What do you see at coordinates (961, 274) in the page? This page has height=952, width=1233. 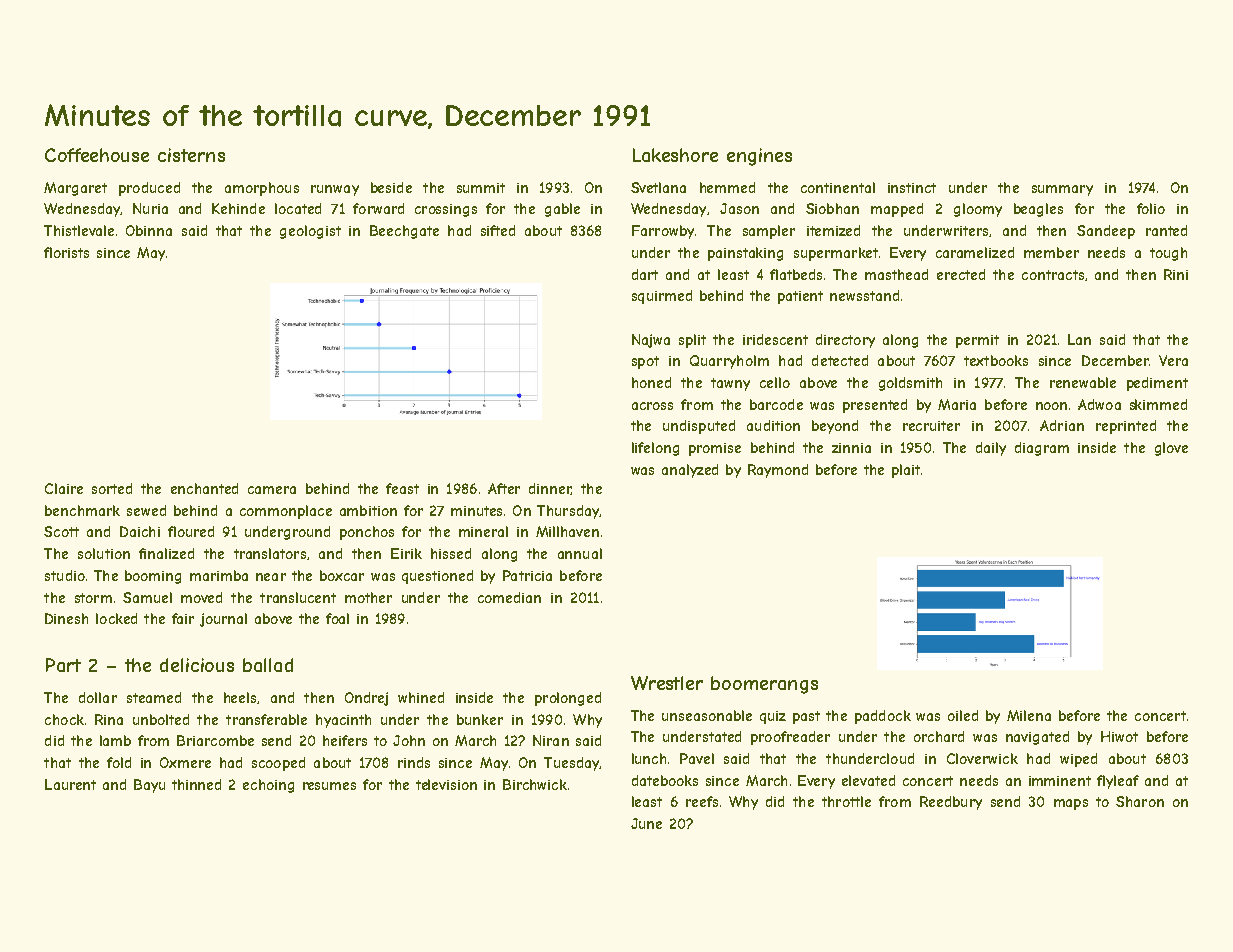 I see `erected` at bounding box center [961, 274].
